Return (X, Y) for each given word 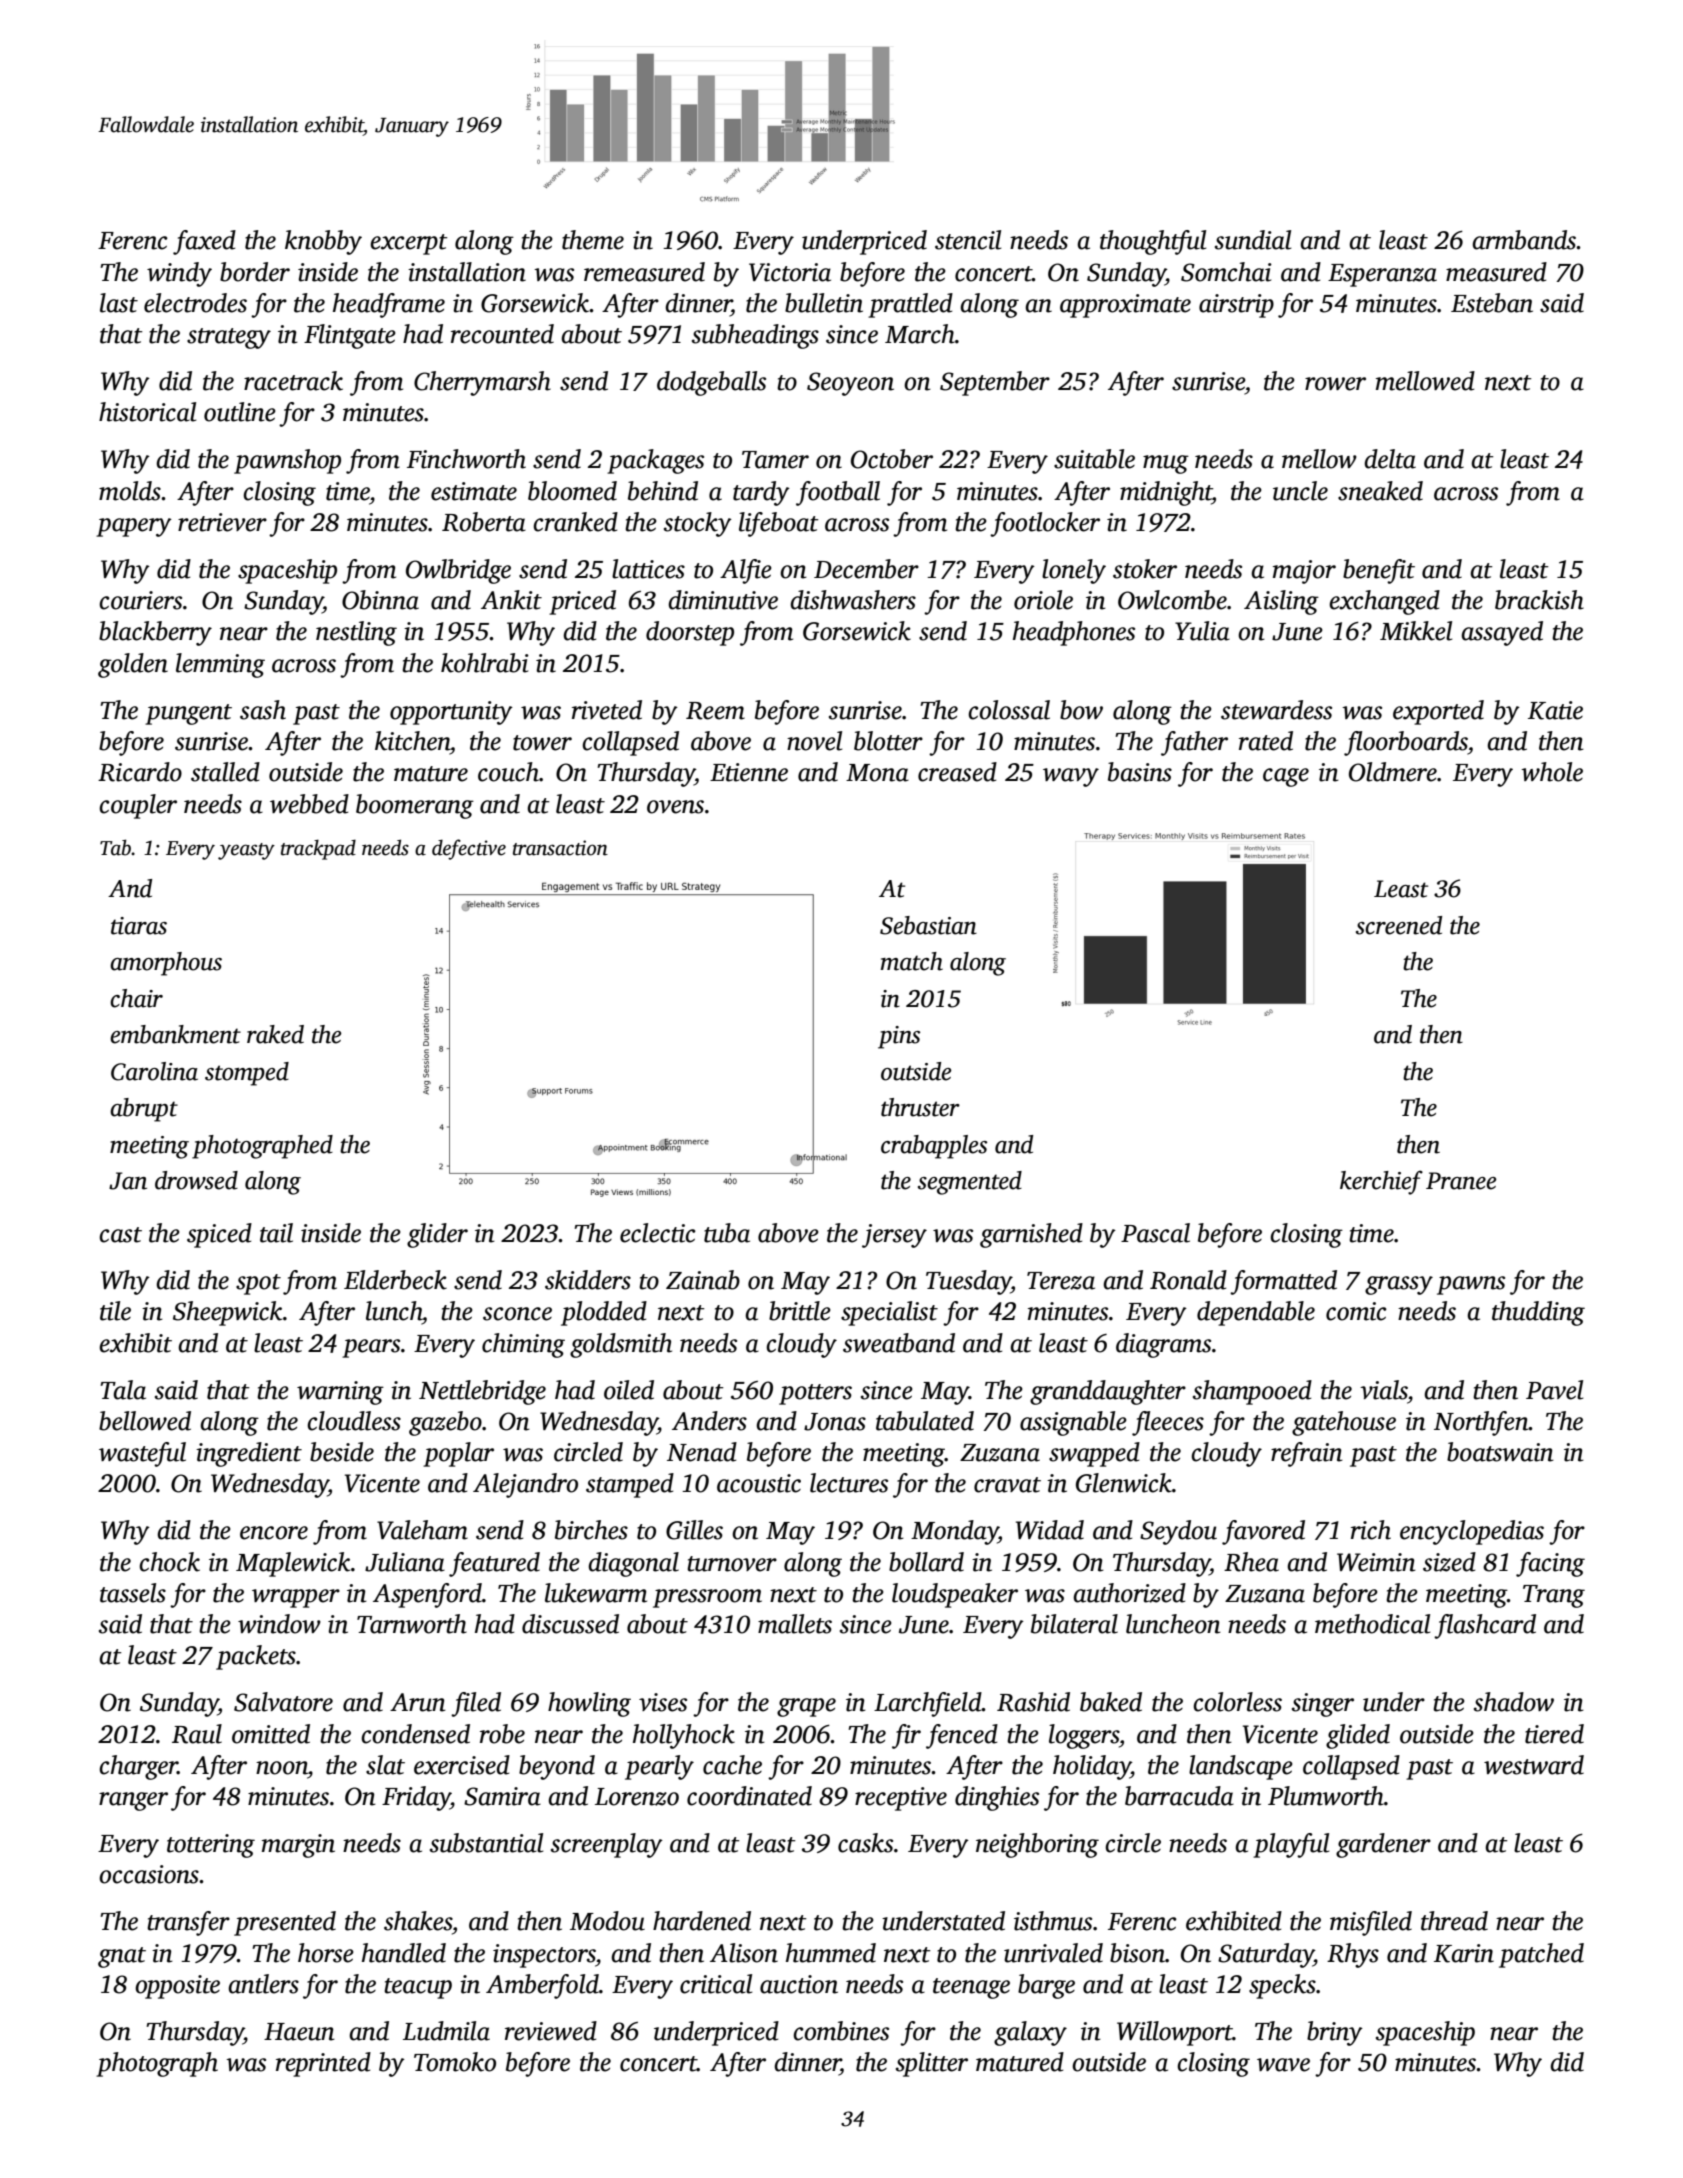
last (119, 303)
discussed (570, 1624)
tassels (133, 1593)
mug (1166, 464)
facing (1550, 1564)
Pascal (1155, 1233)
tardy (761, 493)
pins (899, 1037)
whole (1552, 772)
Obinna (380, 600)
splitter (932, 2064)
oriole (1043, 600)
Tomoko (455, 2062)
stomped (247, 1074)
